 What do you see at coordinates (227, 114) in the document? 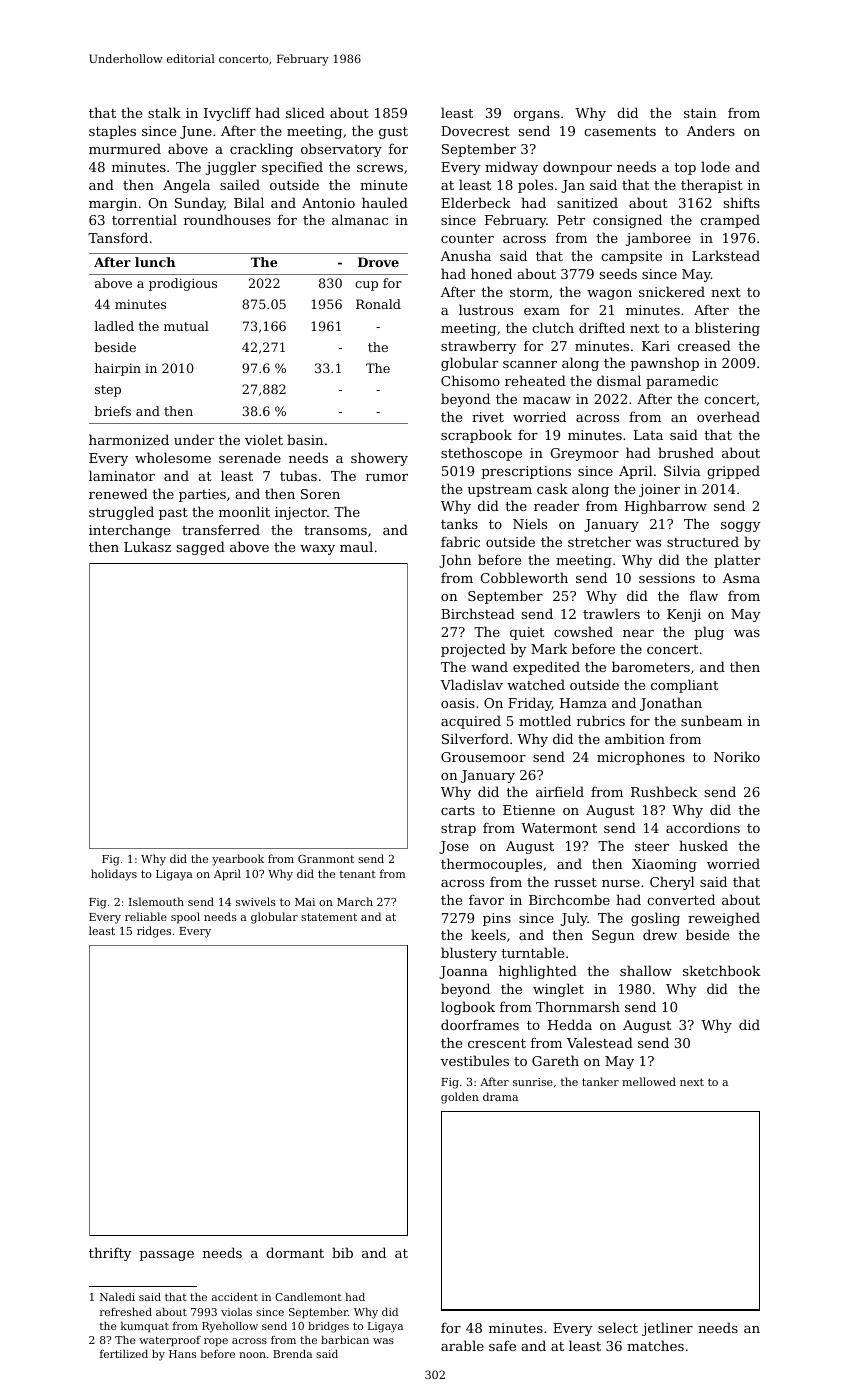
I see `Ivycliff` at bounding box center [227, 114].
